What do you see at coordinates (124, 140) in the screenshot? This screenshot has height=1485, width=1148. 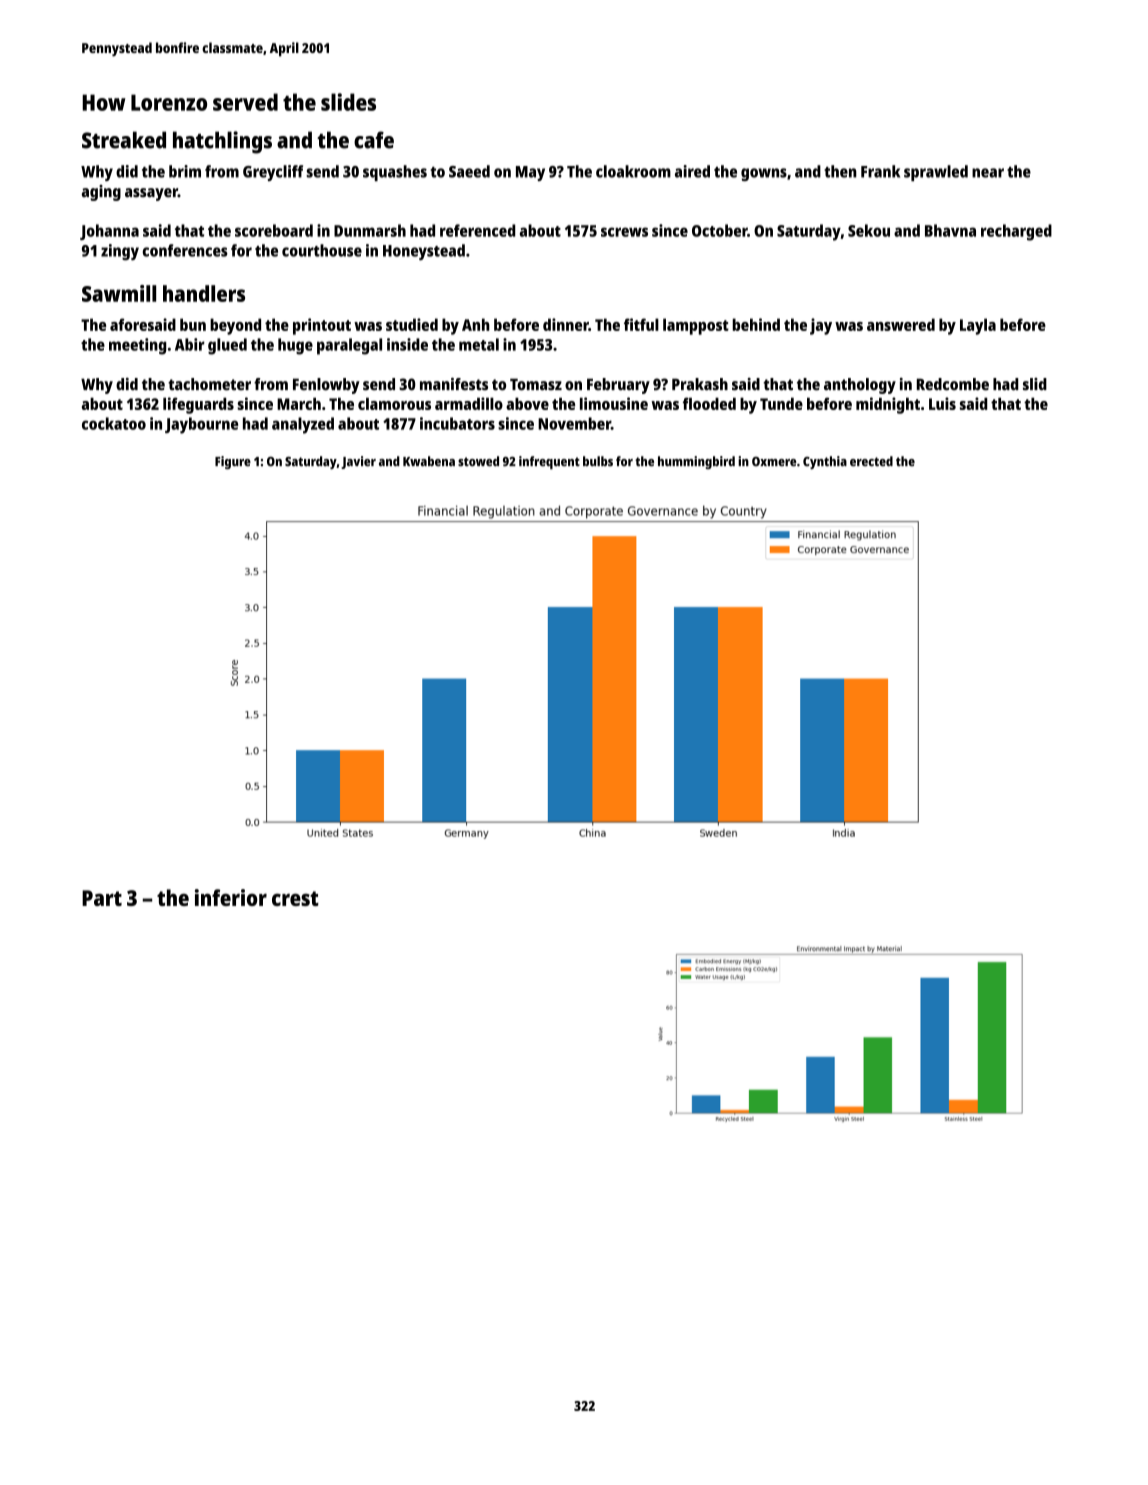 I see `Streaked` at bounding box center [124, 140].
